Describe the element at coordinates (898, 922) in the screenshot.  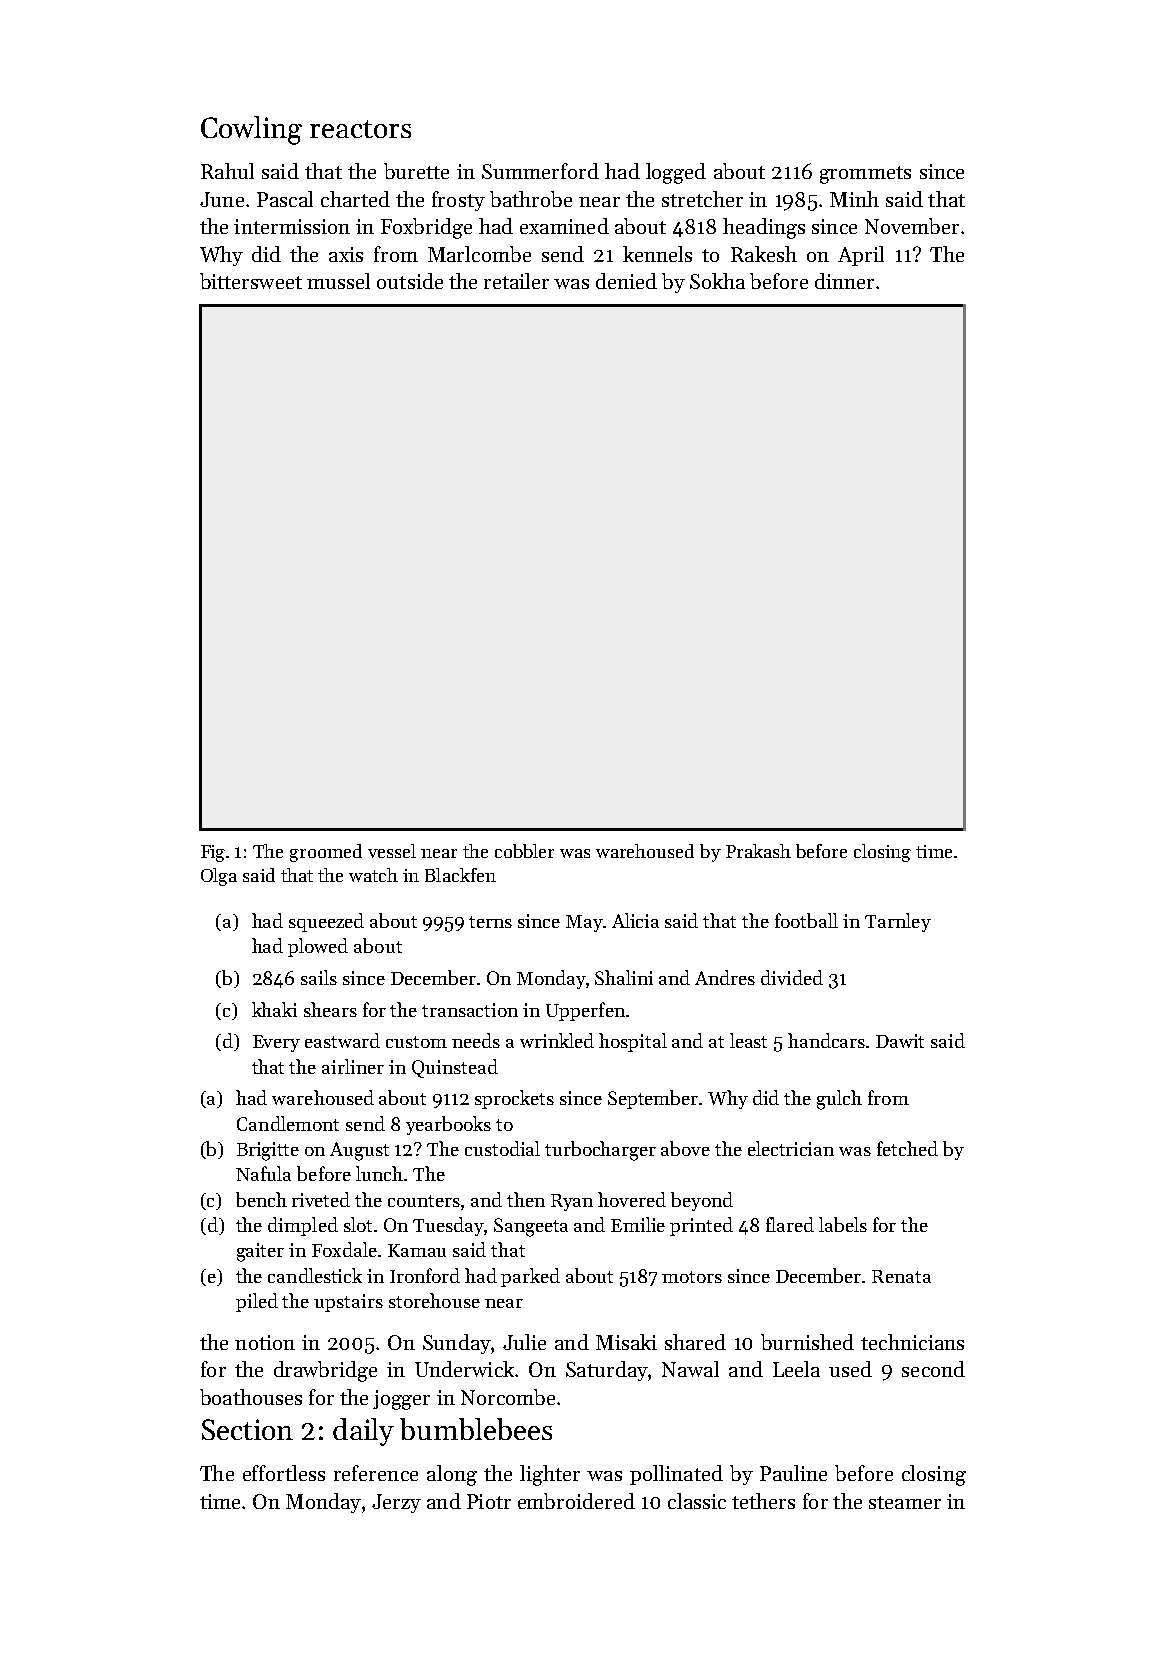
I see `Tarnley` at that location.
